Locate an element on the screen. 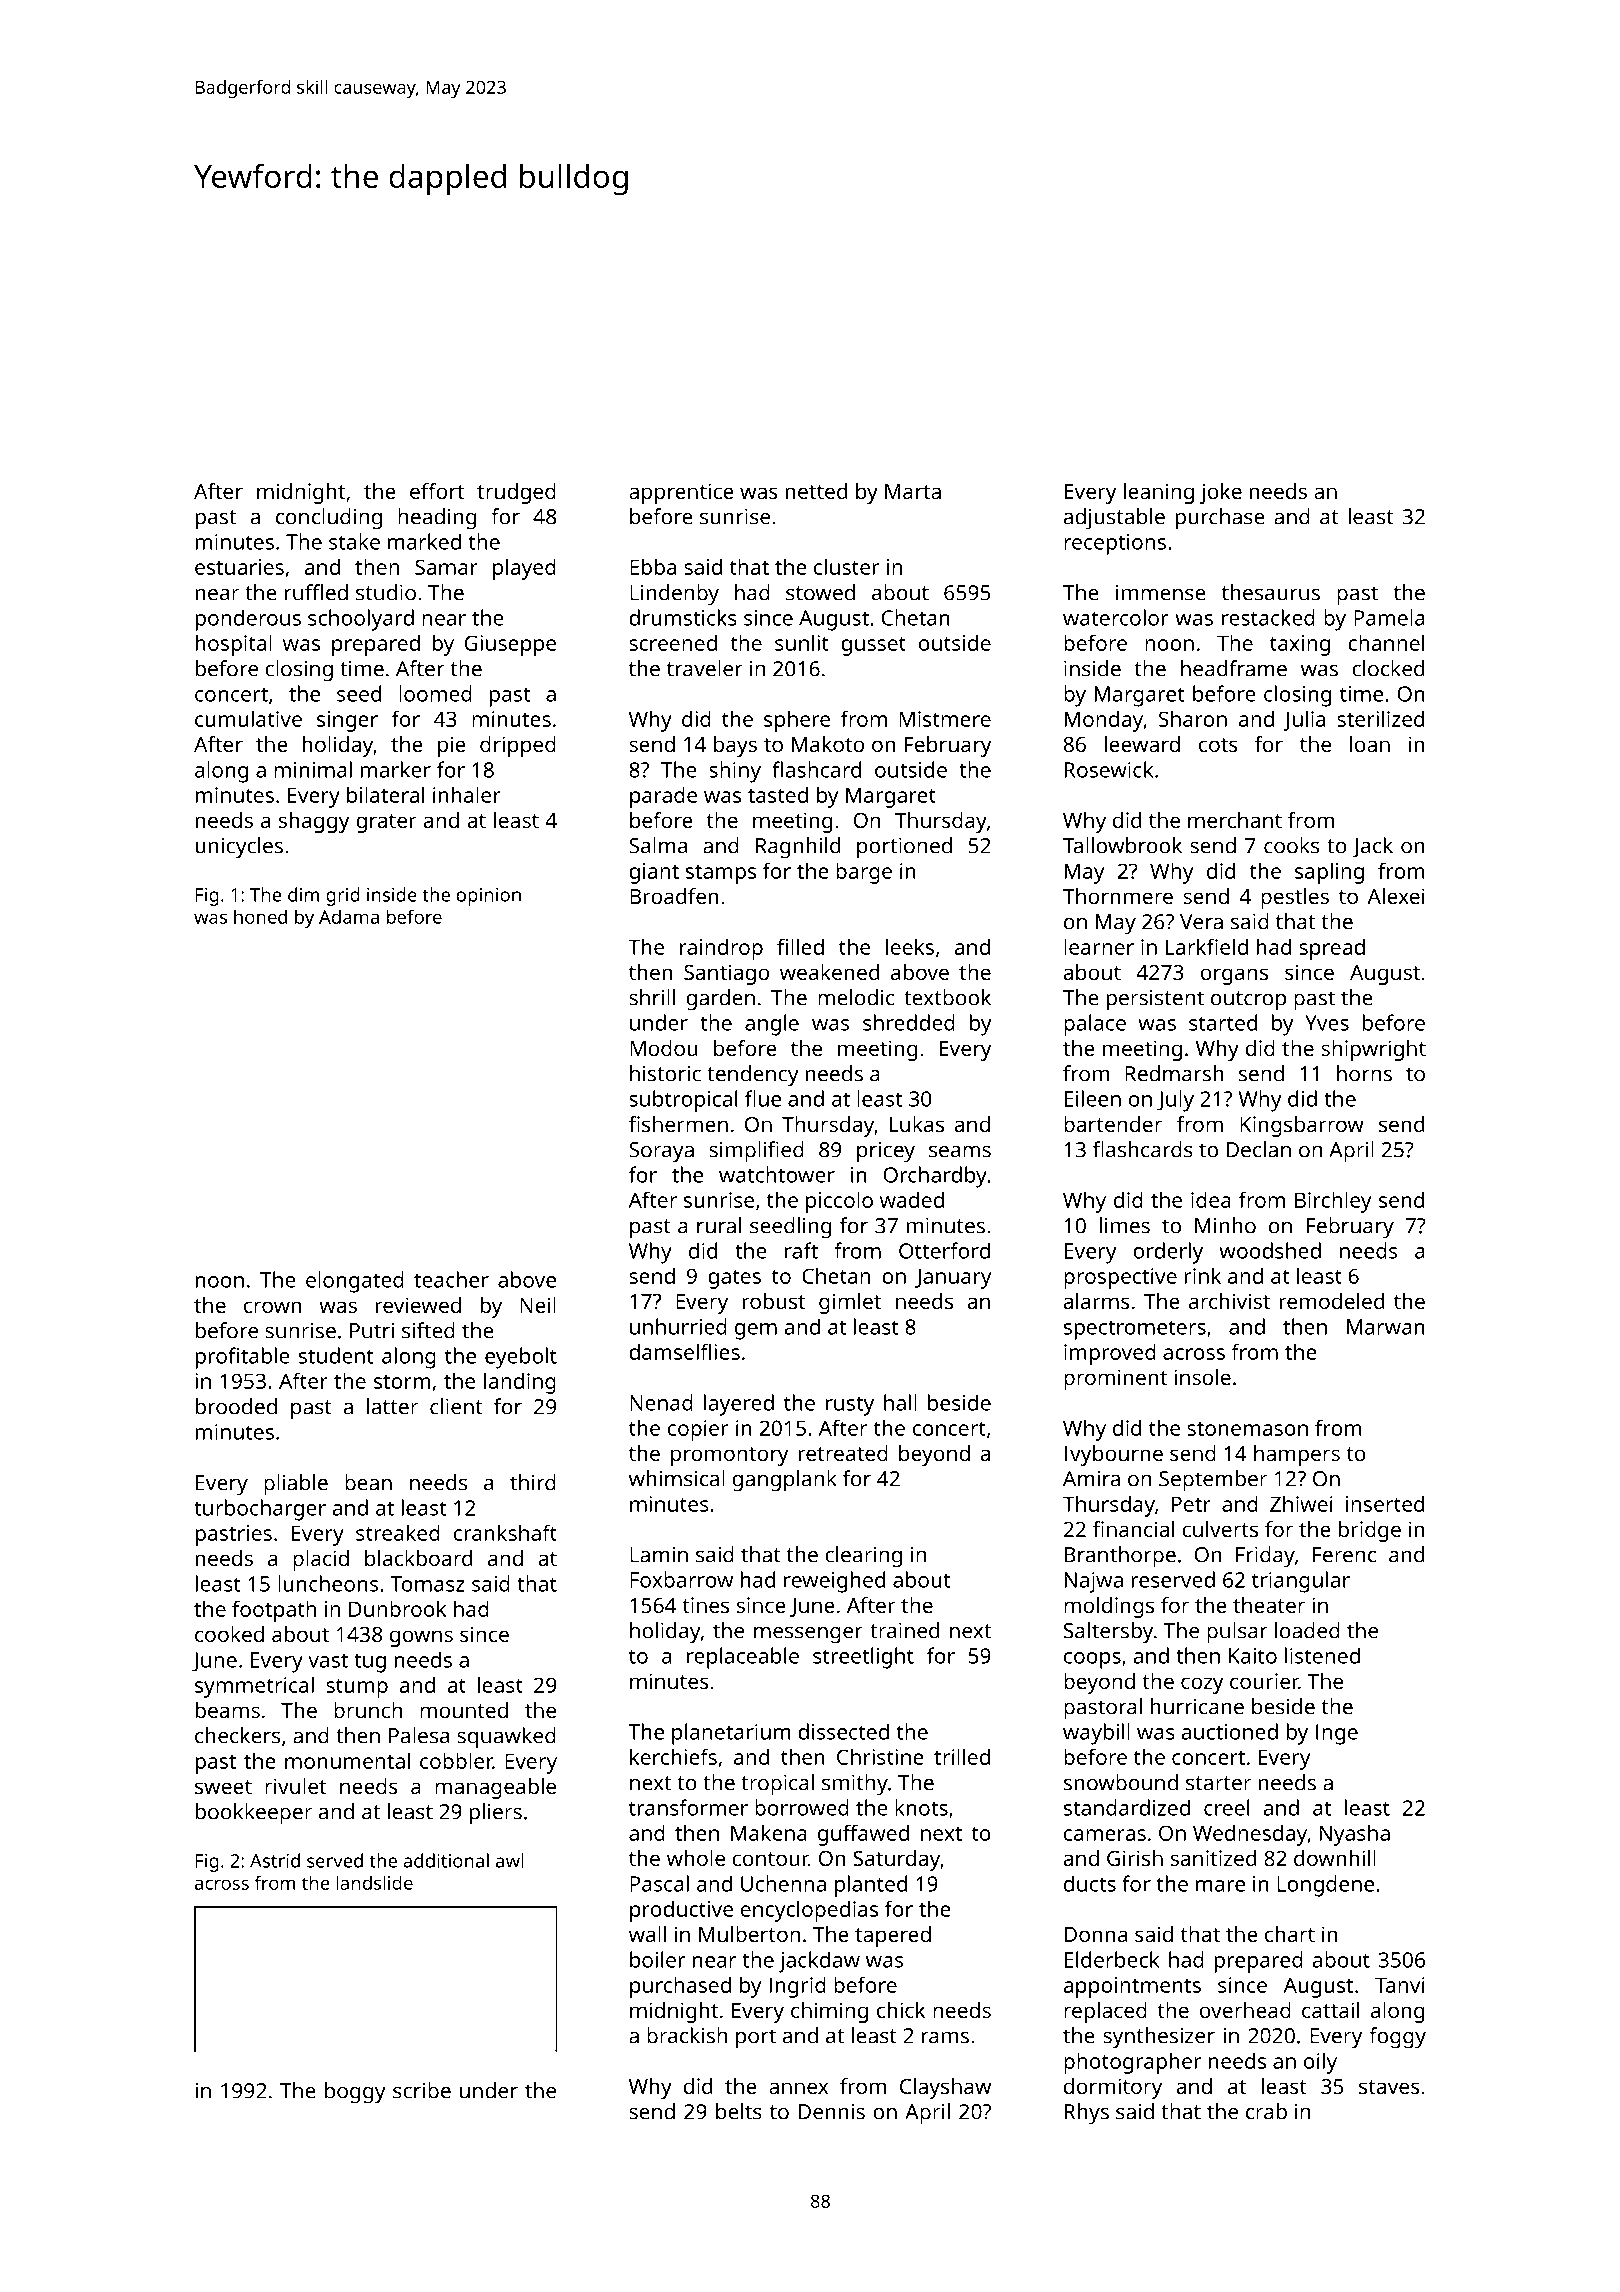 The width and height of the screenshot is (1620, 2292). replaceable is located at coordinates (743, 1658).
